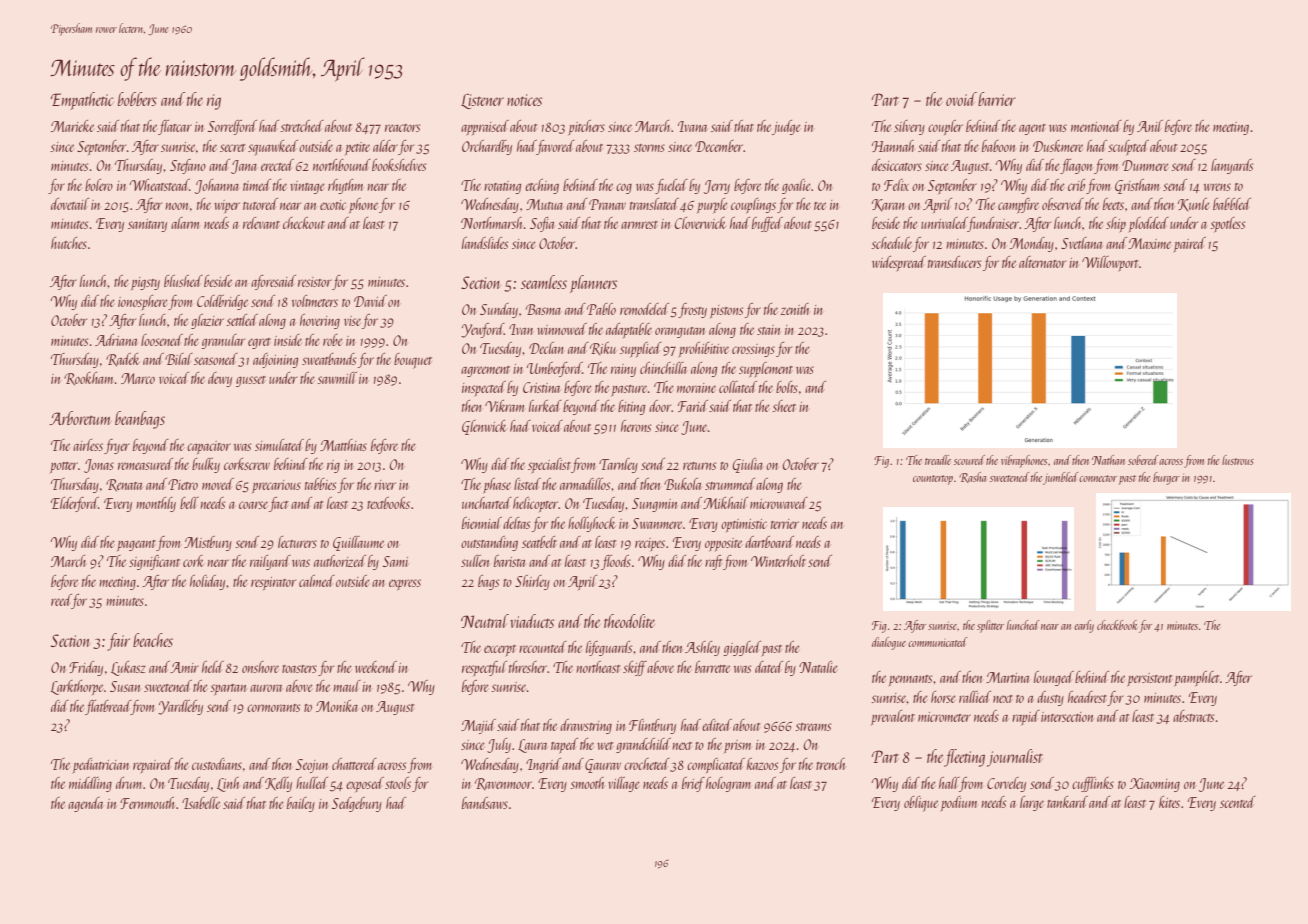 This screenshot has height=924, width=1308. Describe the element at coordinates (1193, 716) in the screenshot. I see `abstracts` at that location.
